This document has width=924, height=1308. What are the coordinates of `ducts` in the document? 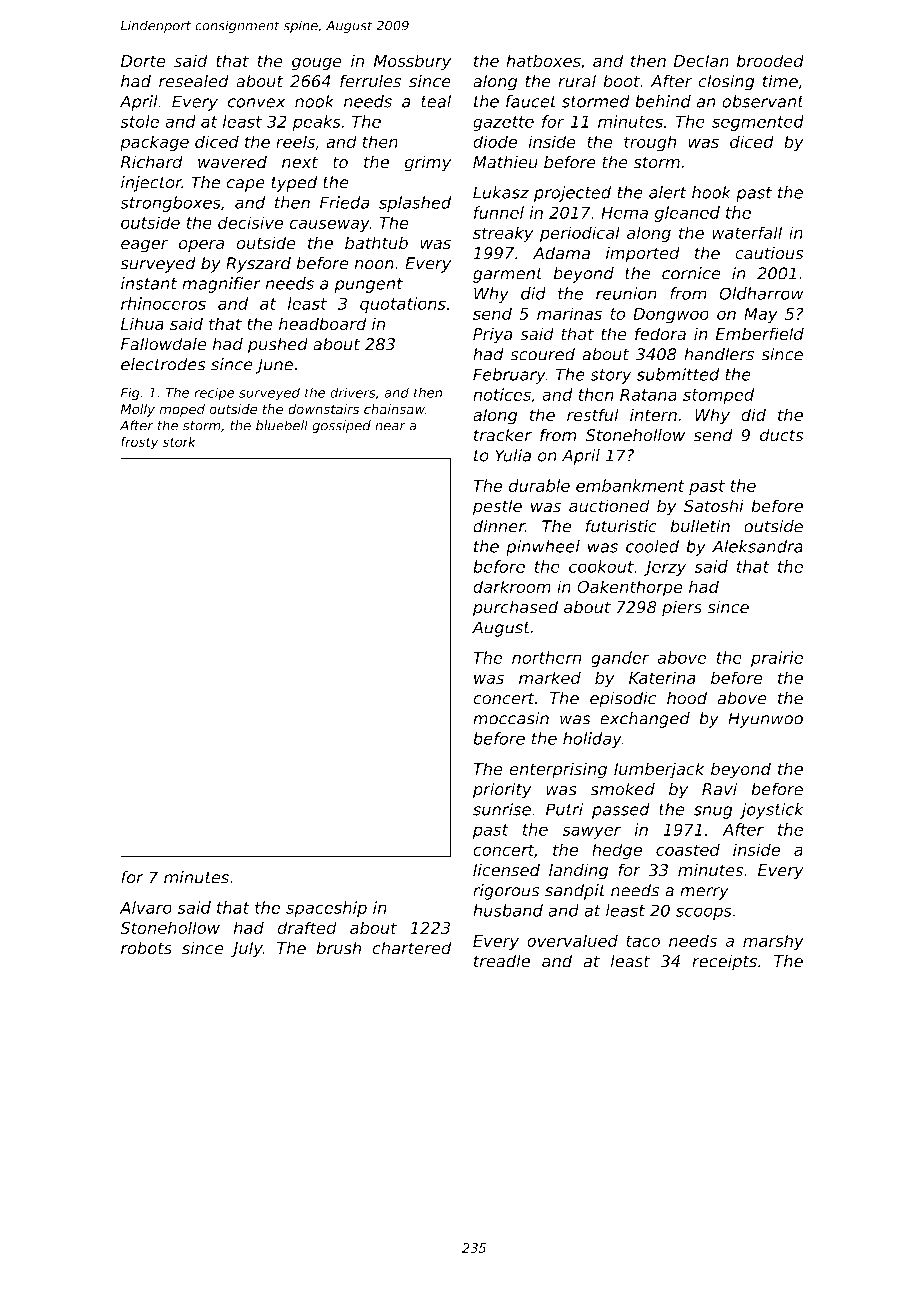 It's located at (781, 435).
